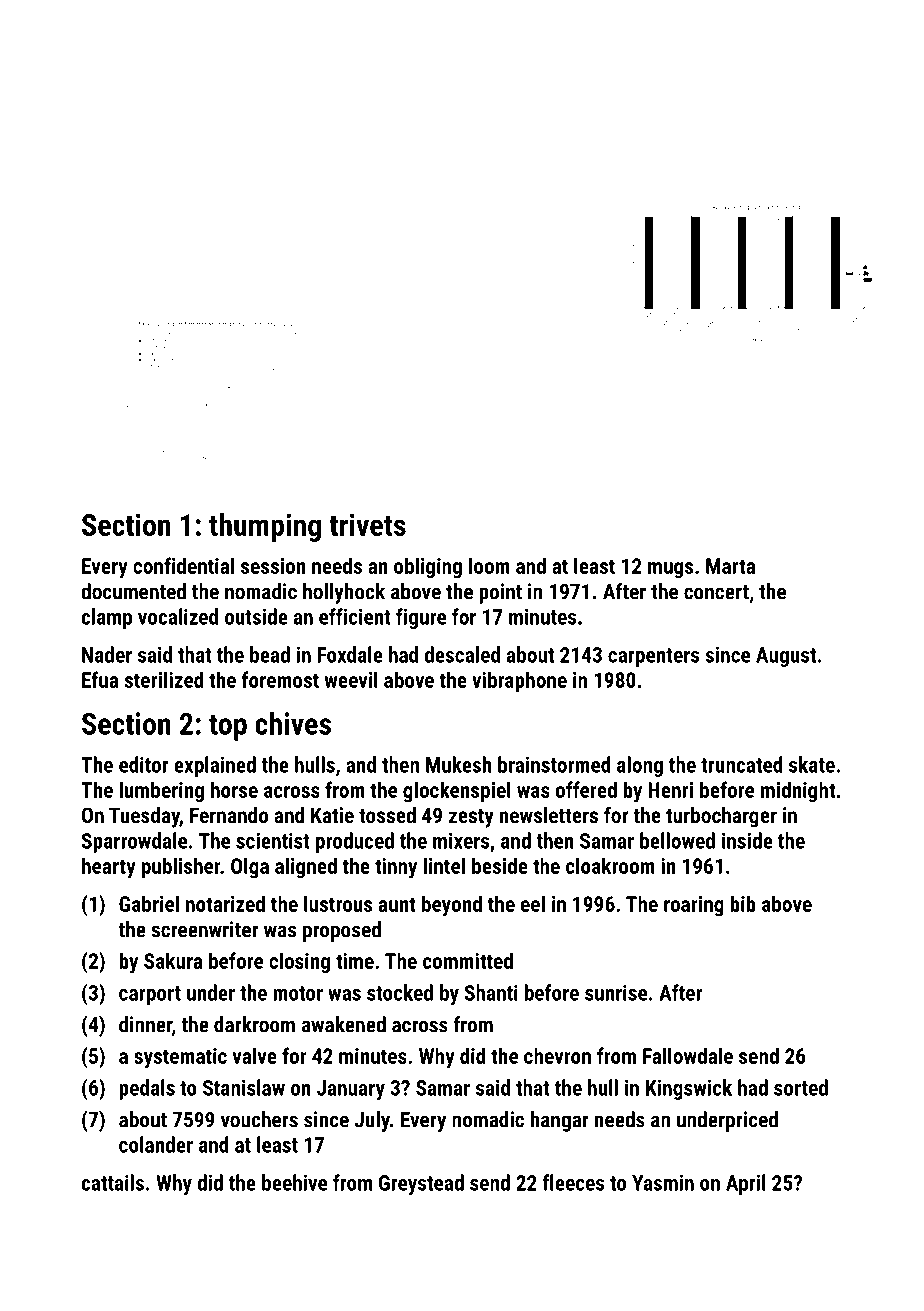 The width and height of the screenshot is (924, 1311). Describe the element at coordinates (344, 1024) in the screenshot. I see `awakened` at that location.
